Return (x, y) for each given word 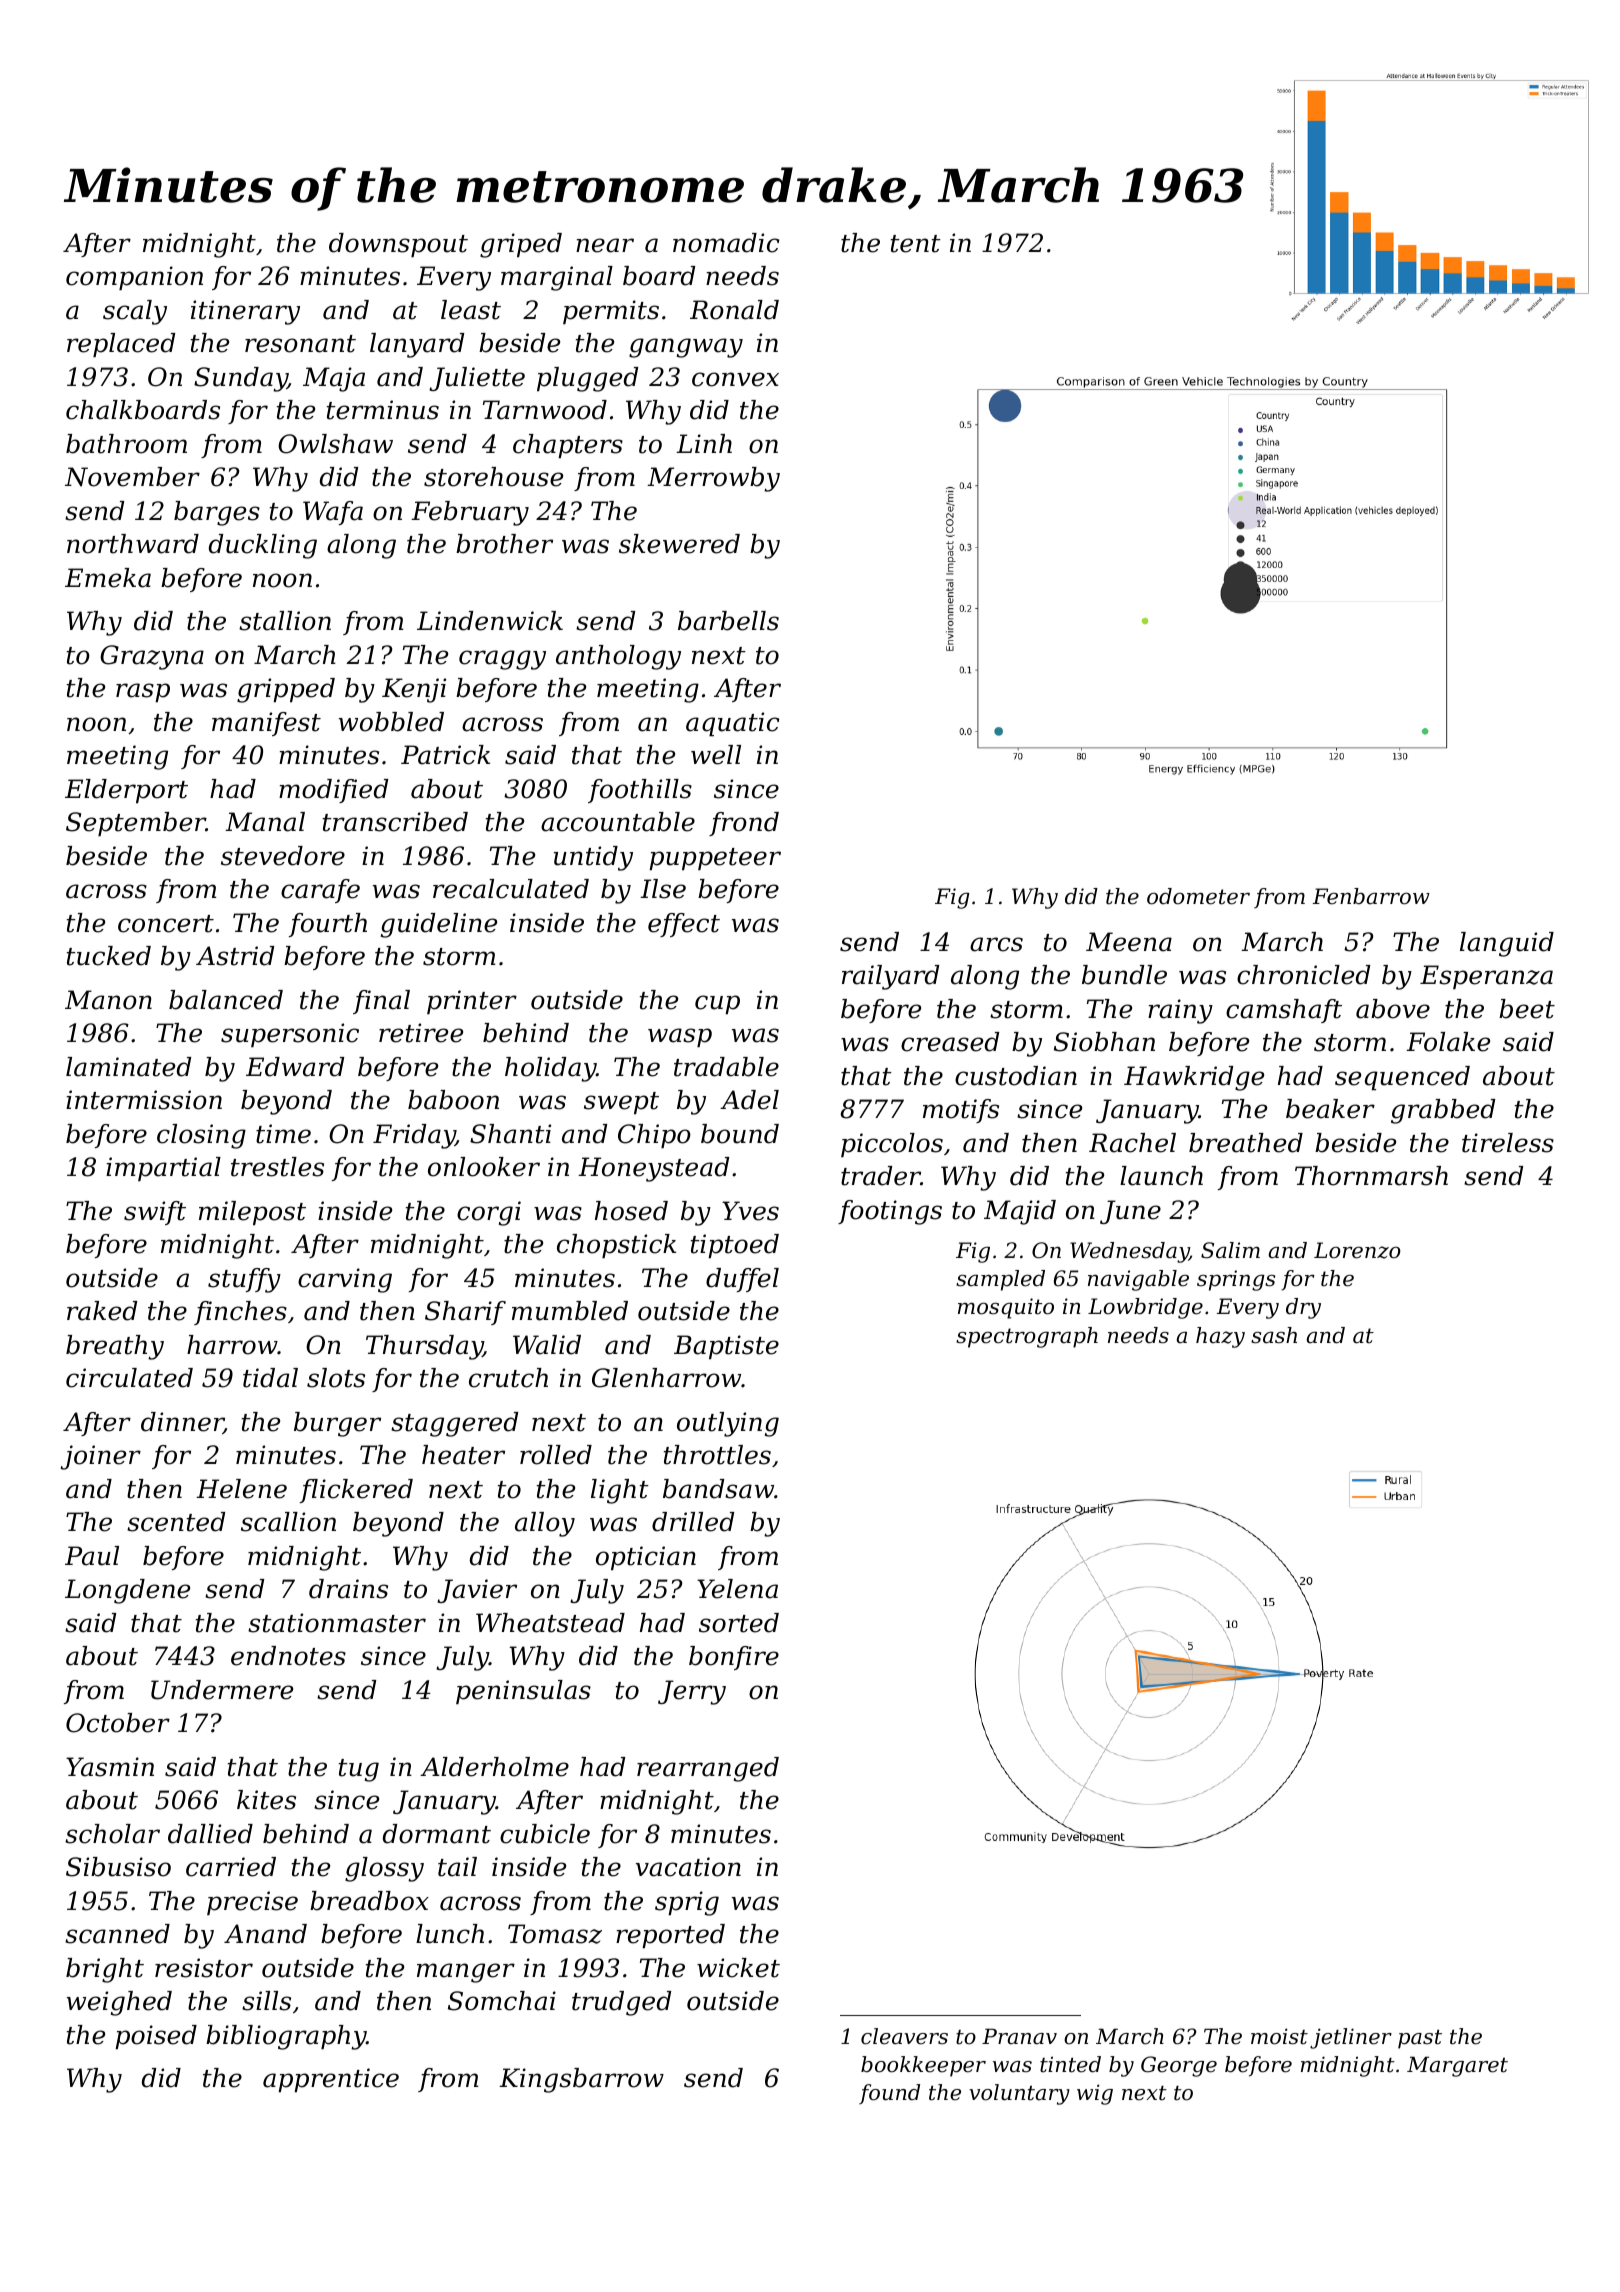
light (620, 1491)
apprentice (331, 2080)
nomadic (726, 243)
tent (916, 244)
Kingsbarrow (581, 2080)
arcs (996, 944)
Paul (92, 1556)
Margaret (1457, 2066)
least (471, 310)
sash (1274, 1335)
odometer (1198, 896)
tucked (109, 956)
